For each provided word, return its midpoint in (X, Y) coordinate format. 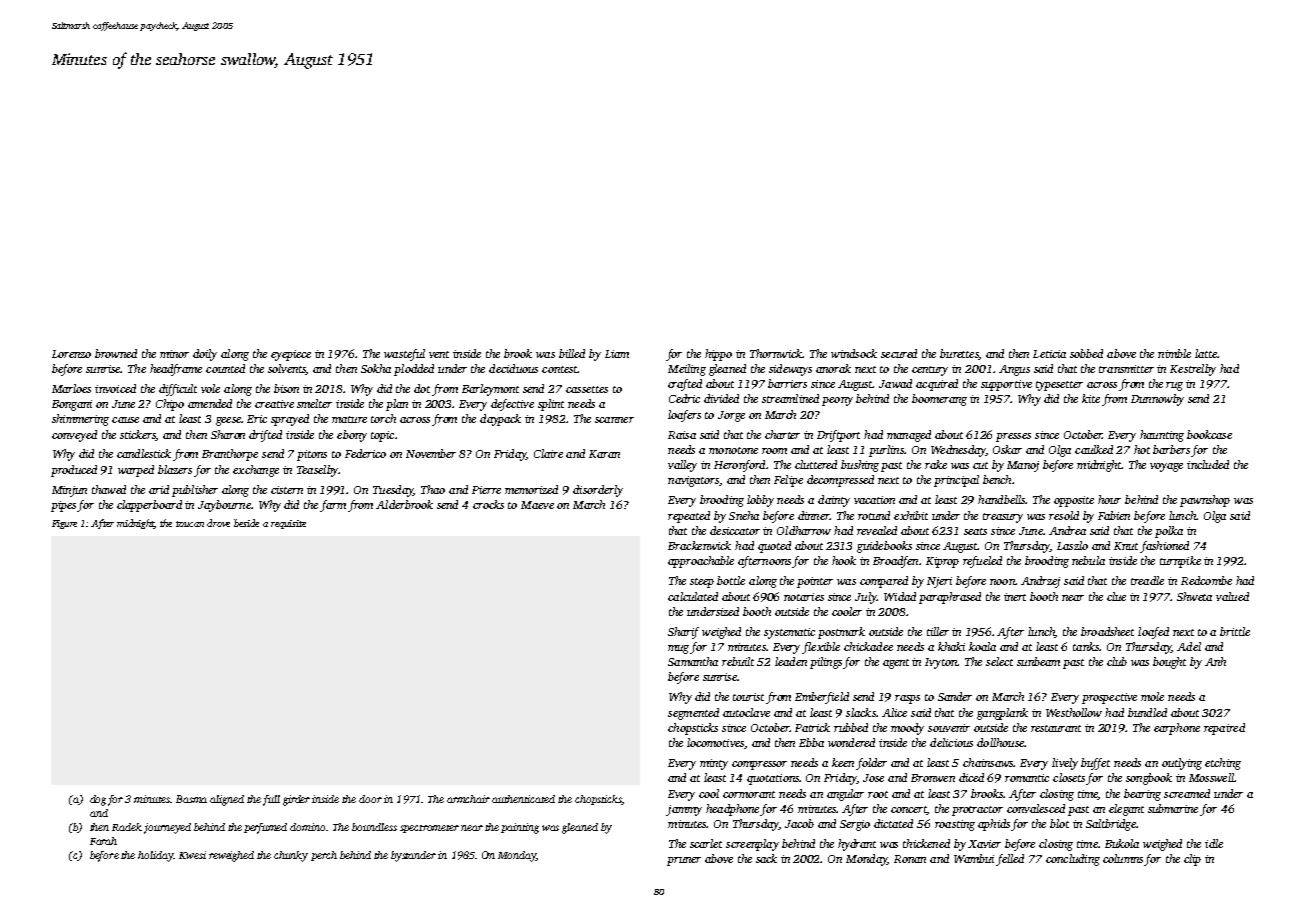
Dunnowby (1157, 400)
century (930, 371)
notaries (804, 597)
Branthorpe (230, 455)
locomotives (715, 742)
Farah (103, 841)
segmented (693, 714)
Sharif (683, 633)
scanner (614, 420)
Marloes (71, 388)
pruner (684, 861)
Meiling (687, 370)
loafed (1153, 633)
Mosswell (1211, 777)
